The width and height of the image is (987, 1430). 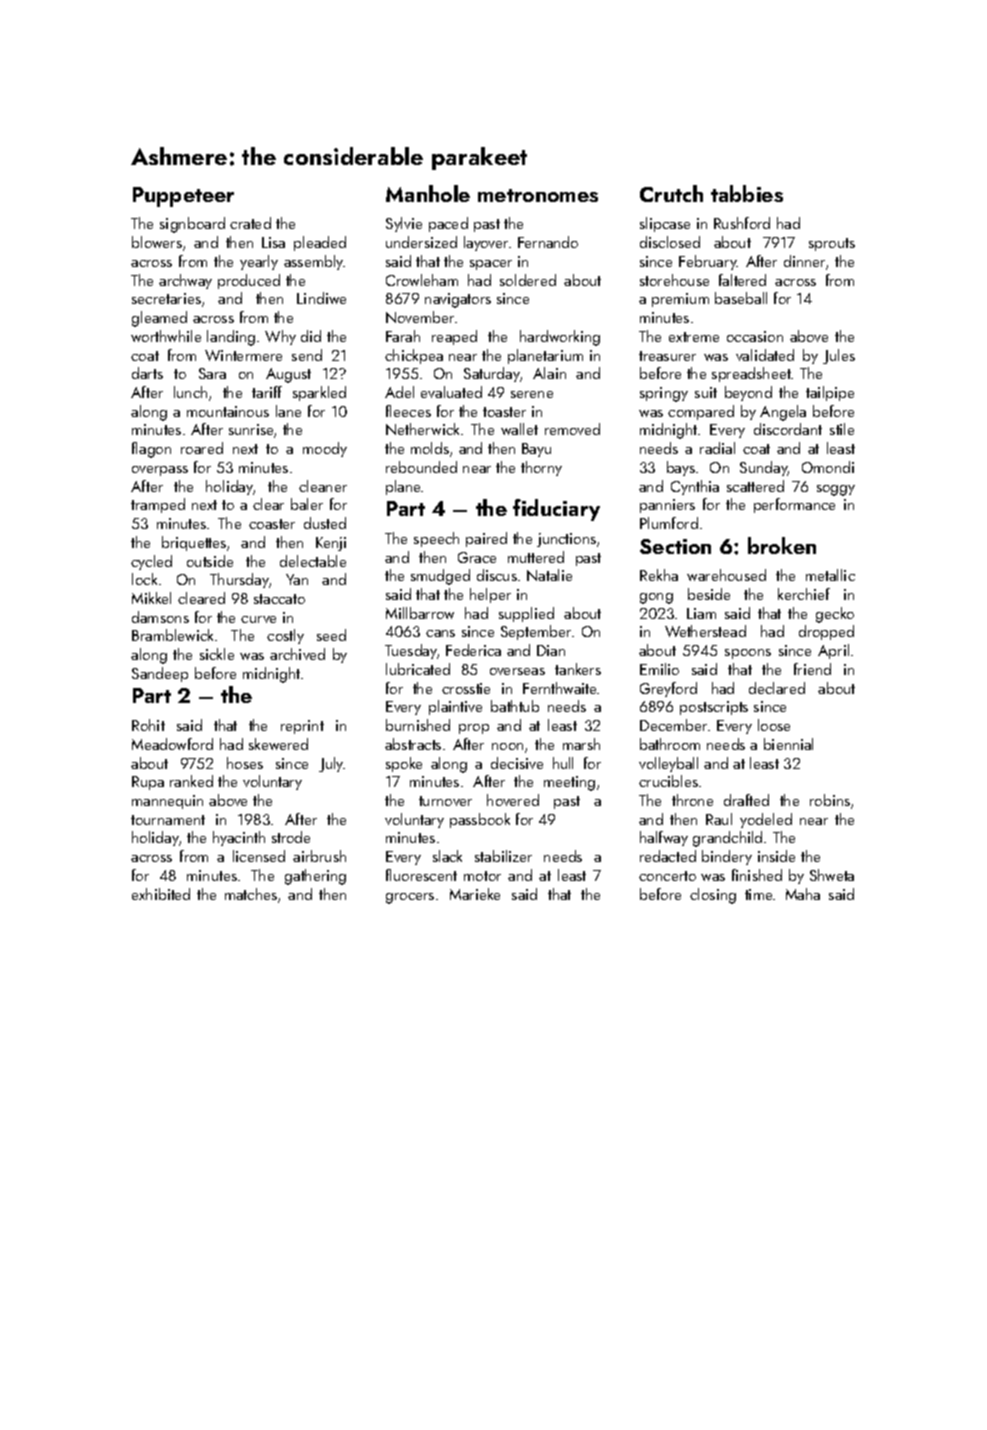 I want to click on Alain, so click(x=549, y=373).
